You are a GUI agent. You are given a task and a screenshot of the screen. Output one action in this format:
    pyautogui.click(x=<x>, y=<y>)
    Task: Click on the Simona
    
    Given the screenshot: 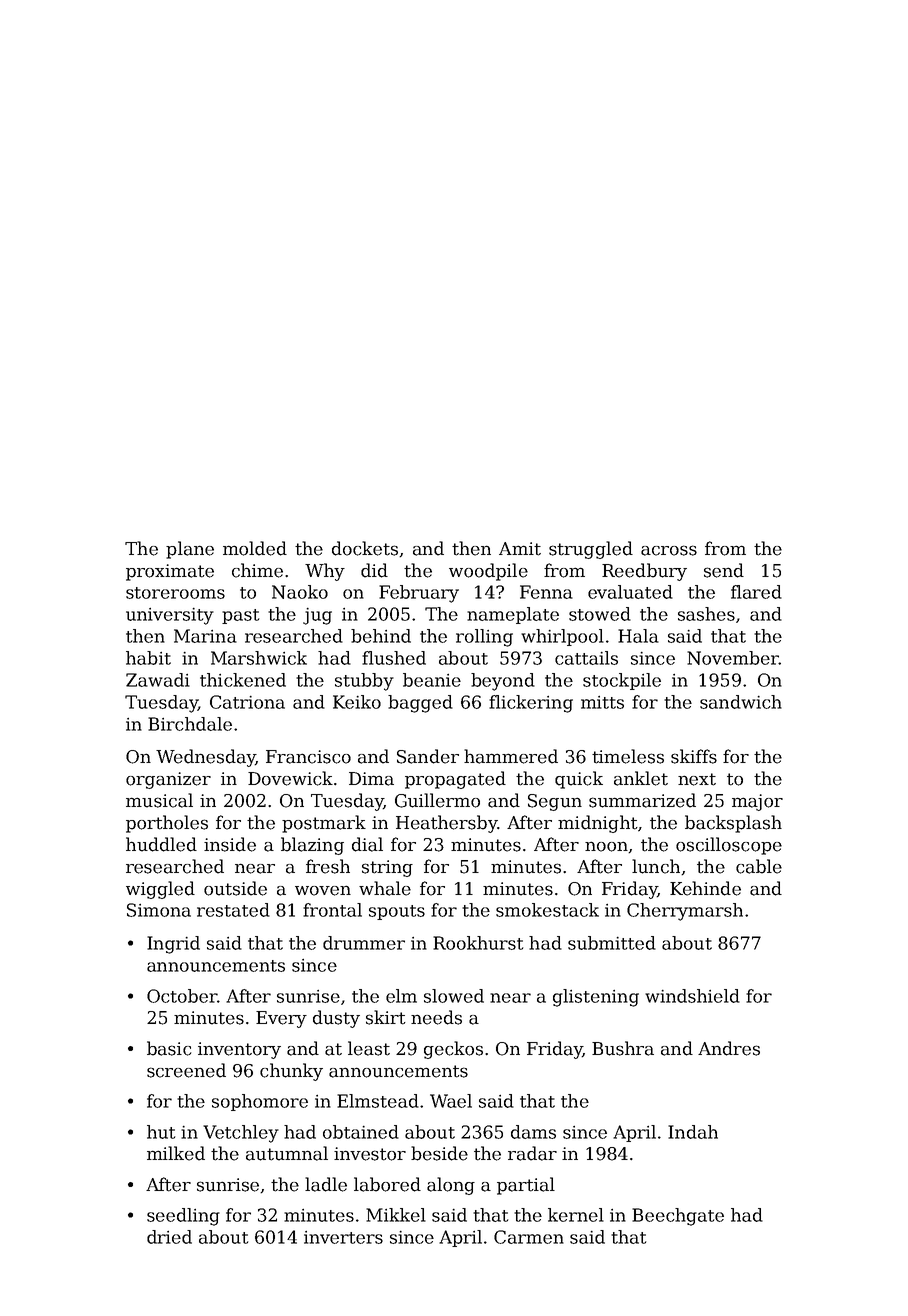 What is the action you would take?
    pyautogui.click(x=159, y=910)
